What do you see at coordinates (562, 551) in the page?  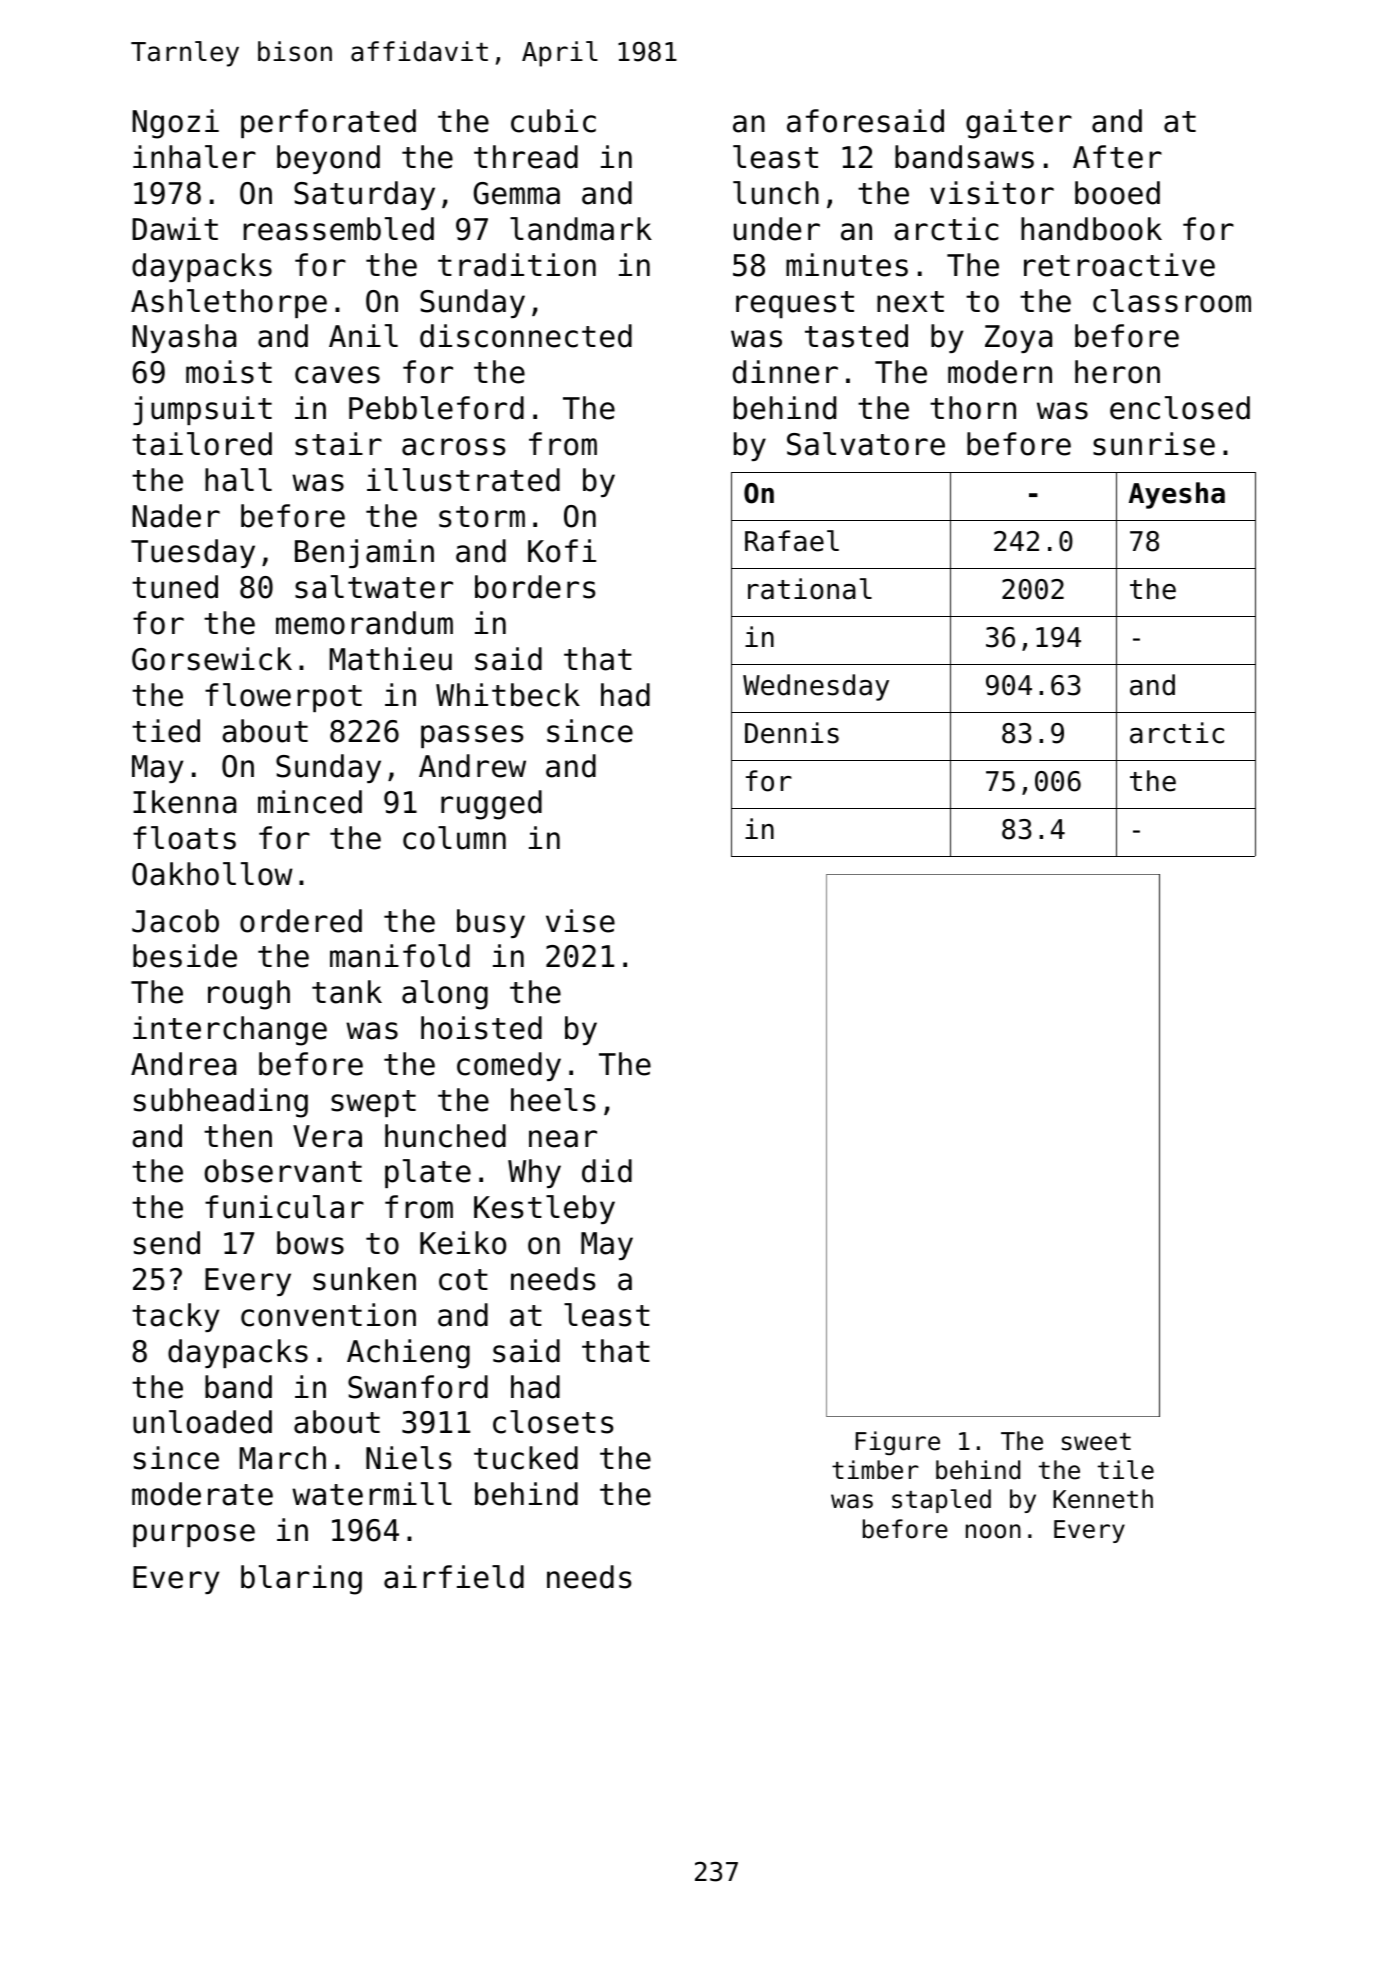 I see `Kofi` at bounding box center [562, 551].
